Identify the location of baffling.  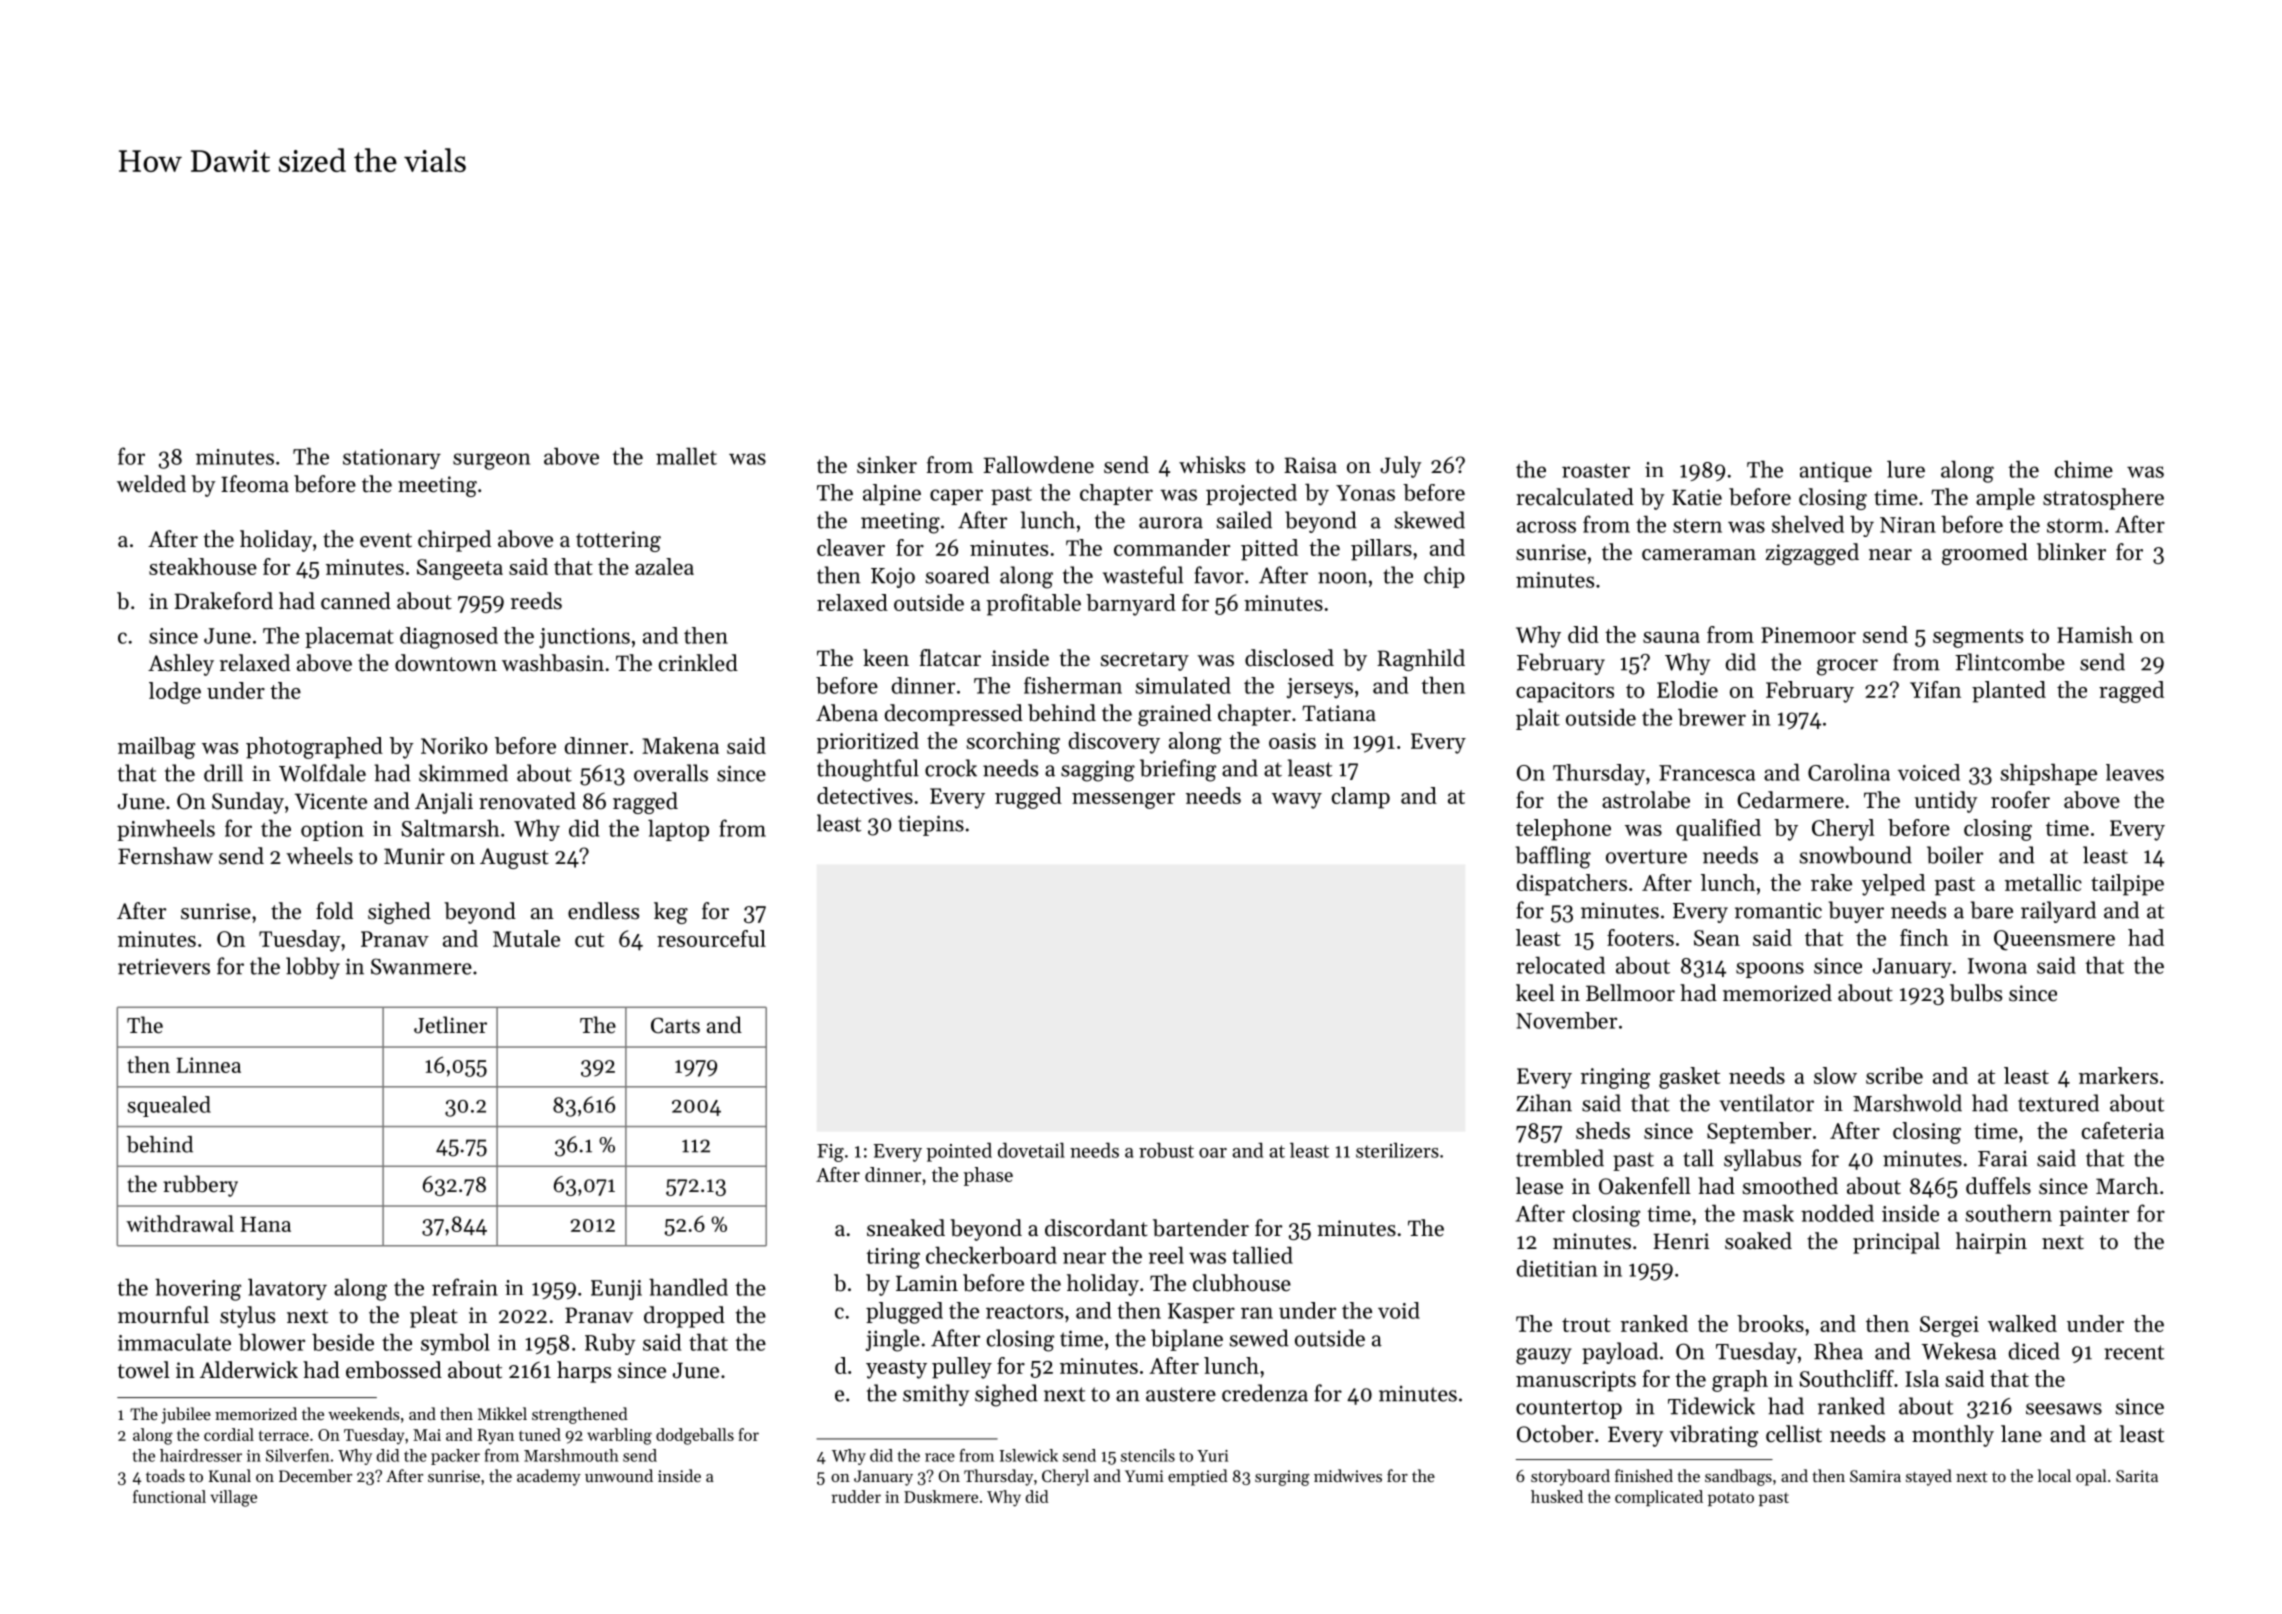
(1553, 857).
